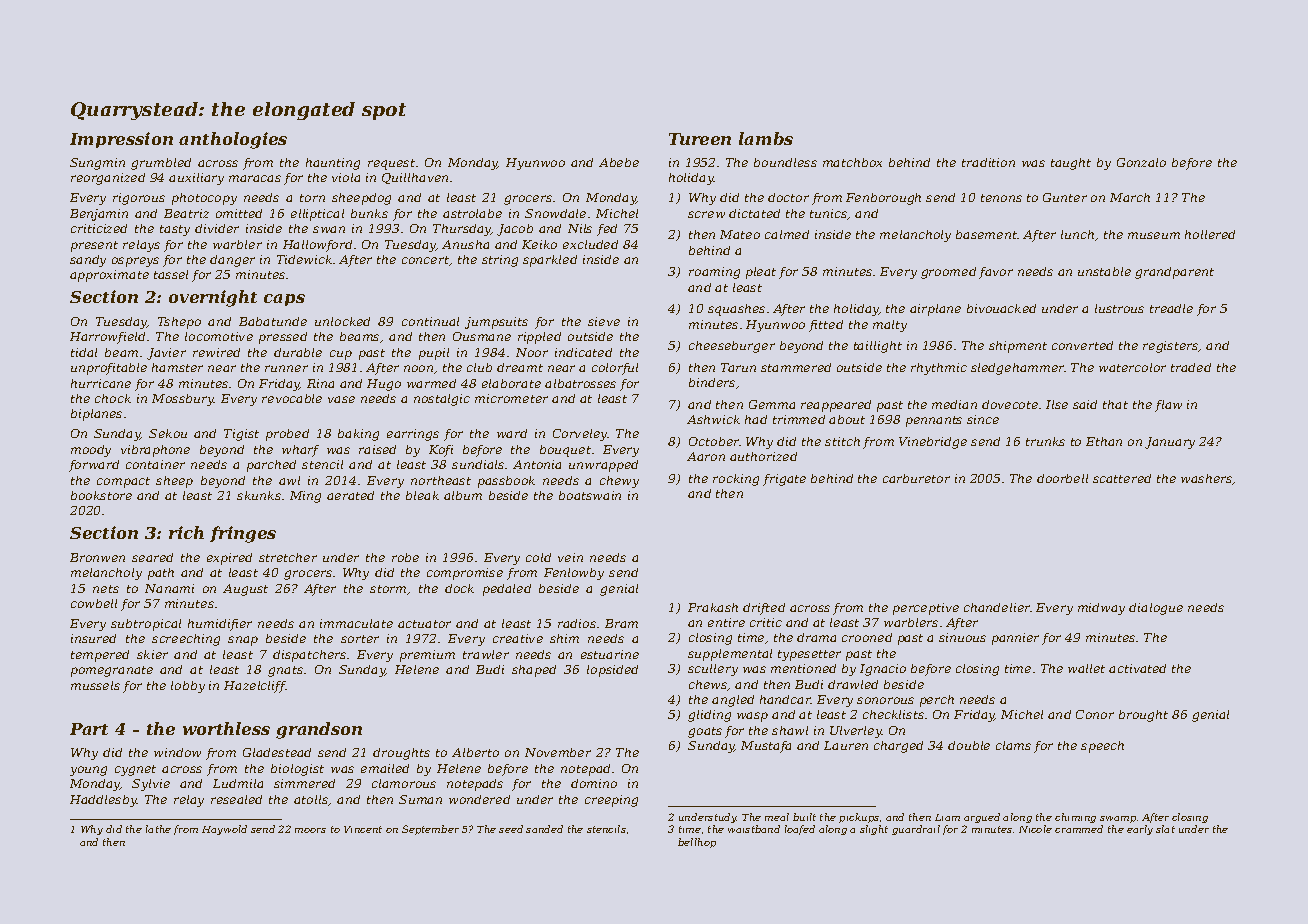 The width and height of the image is (1308, 924). I want to click on tradition, so click(988, 162).
